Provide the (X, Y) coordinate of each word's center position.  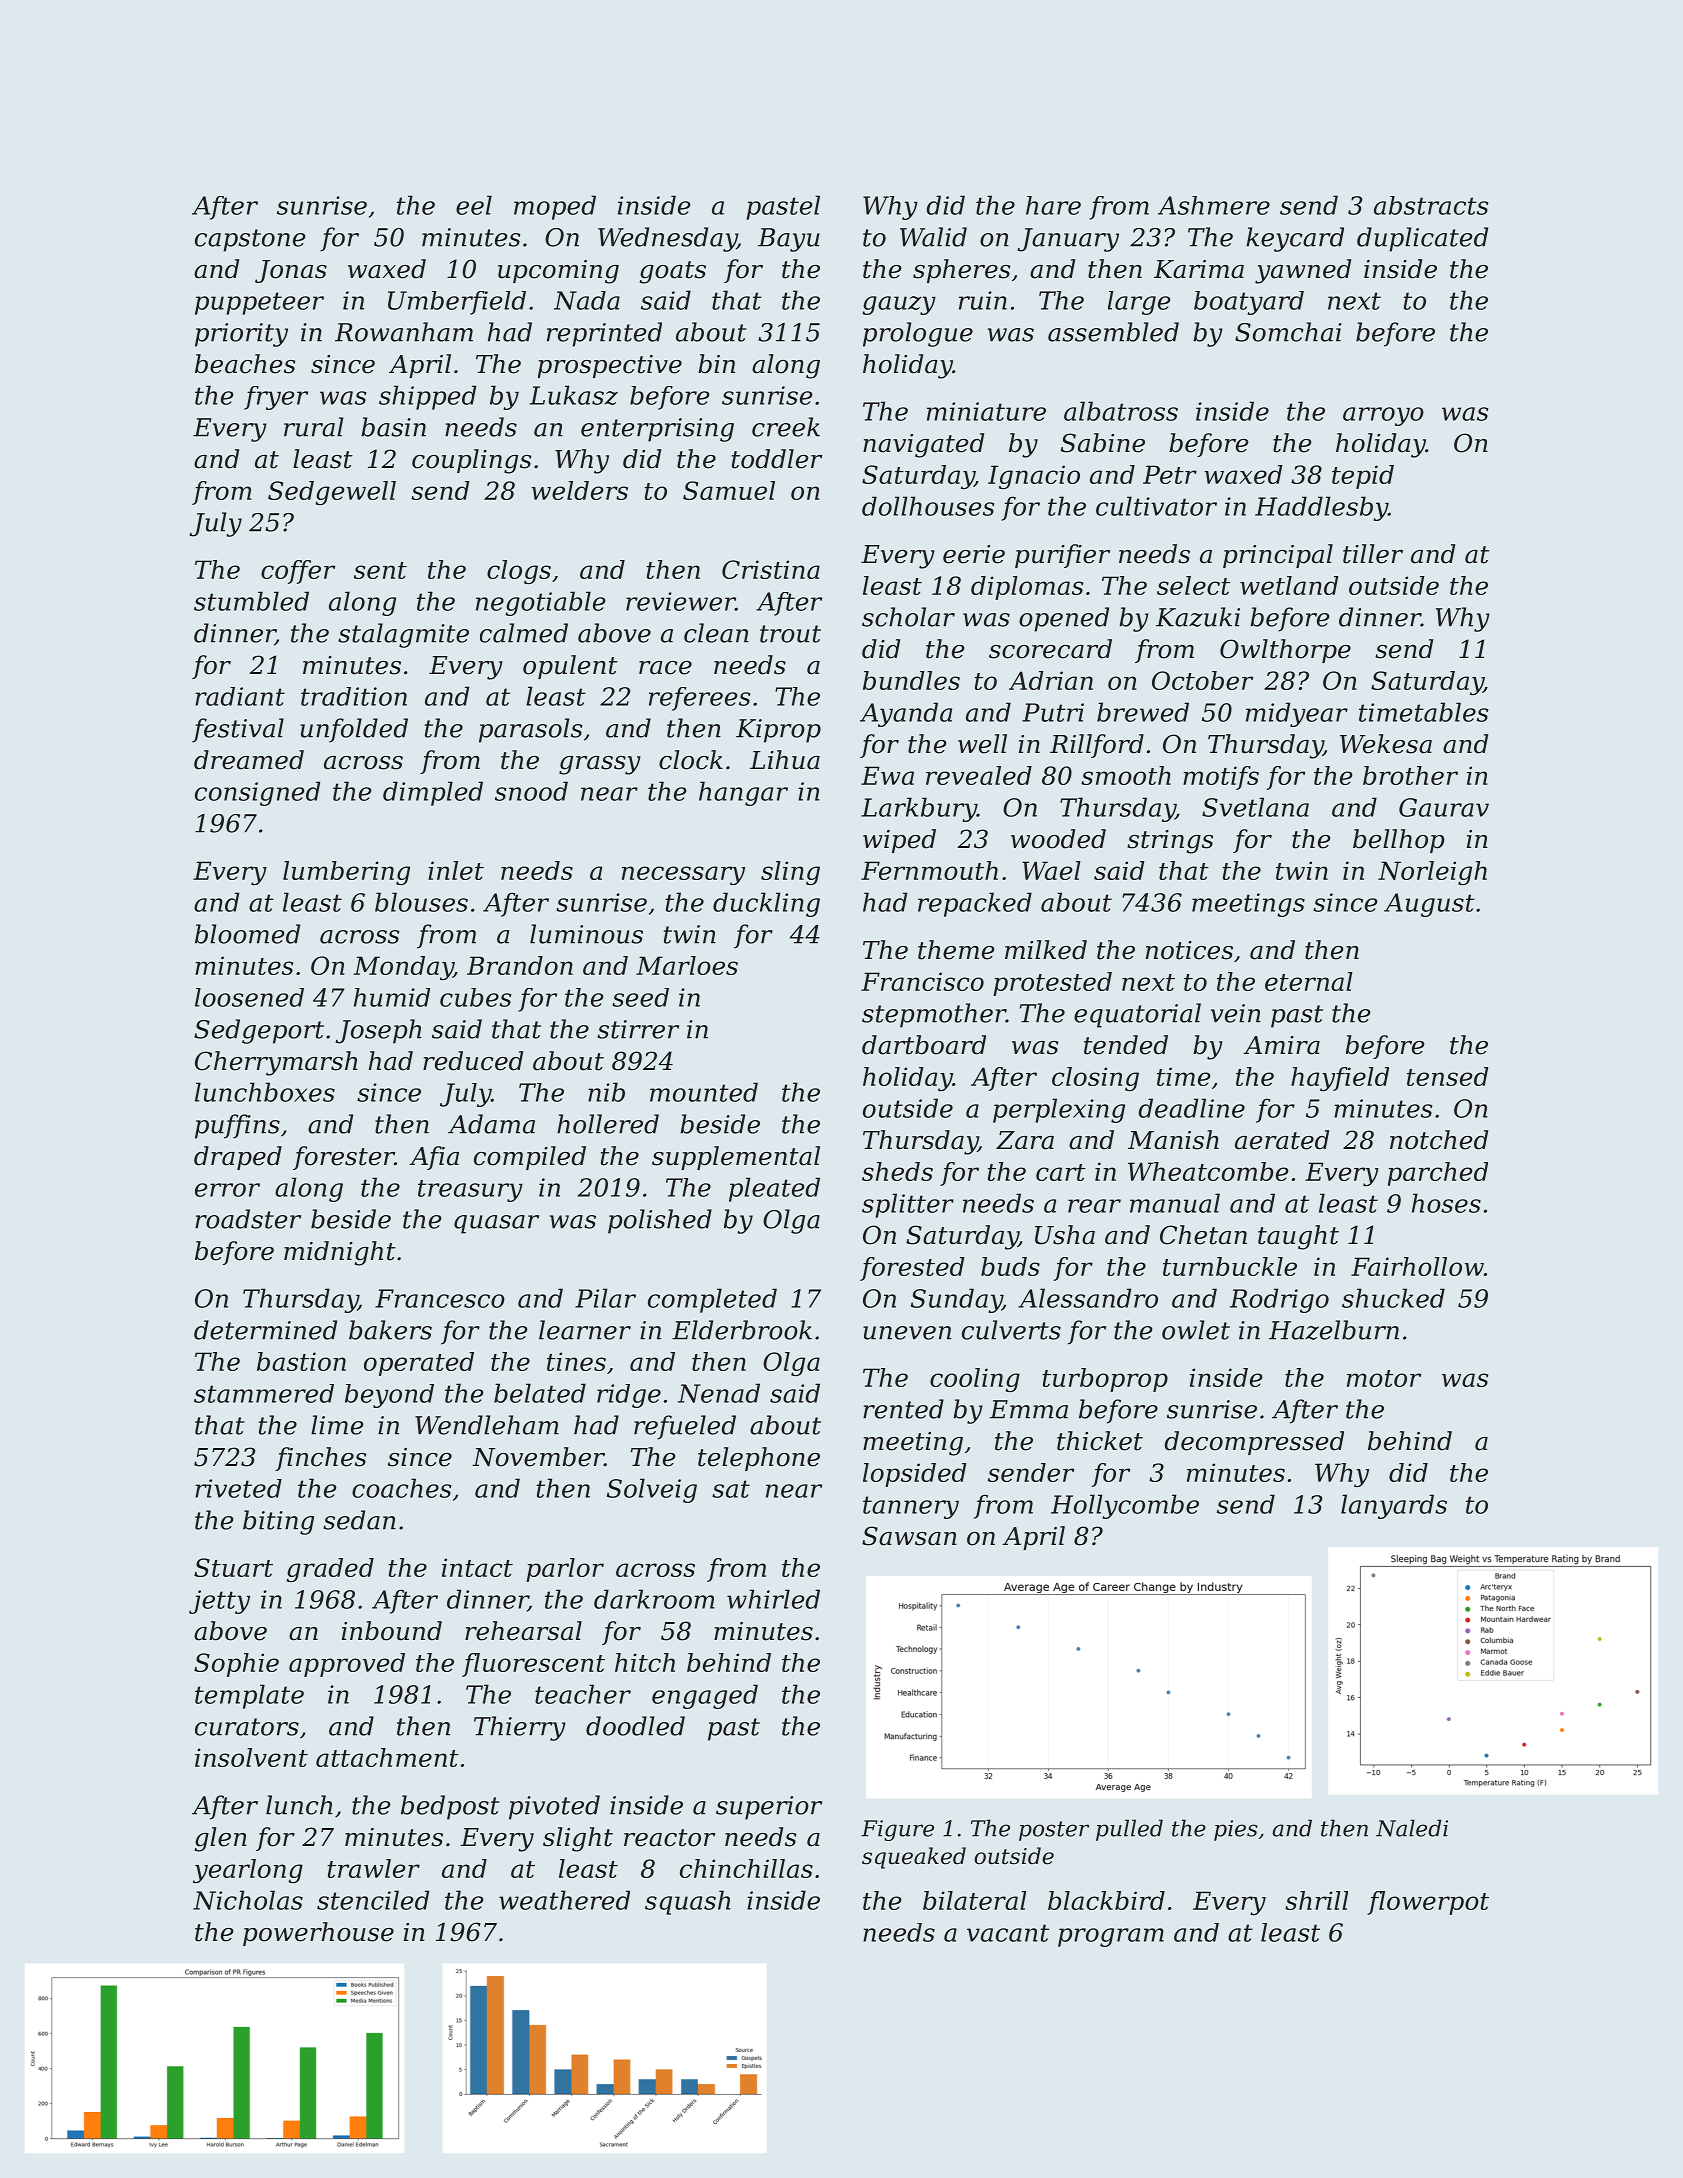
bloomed (247, 934)
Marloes (687, 965)
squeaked (914, 1858)
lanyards (1394, 1506)
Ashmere (1214, 205)
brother (1410, 775)
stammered (264, 1393)
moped (555, 207)
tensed (1448, 1076)
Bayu (788, 240)
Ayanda (906, 714)
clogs (519, 572)
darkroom (654, 1599)
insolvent (251, 1757)
